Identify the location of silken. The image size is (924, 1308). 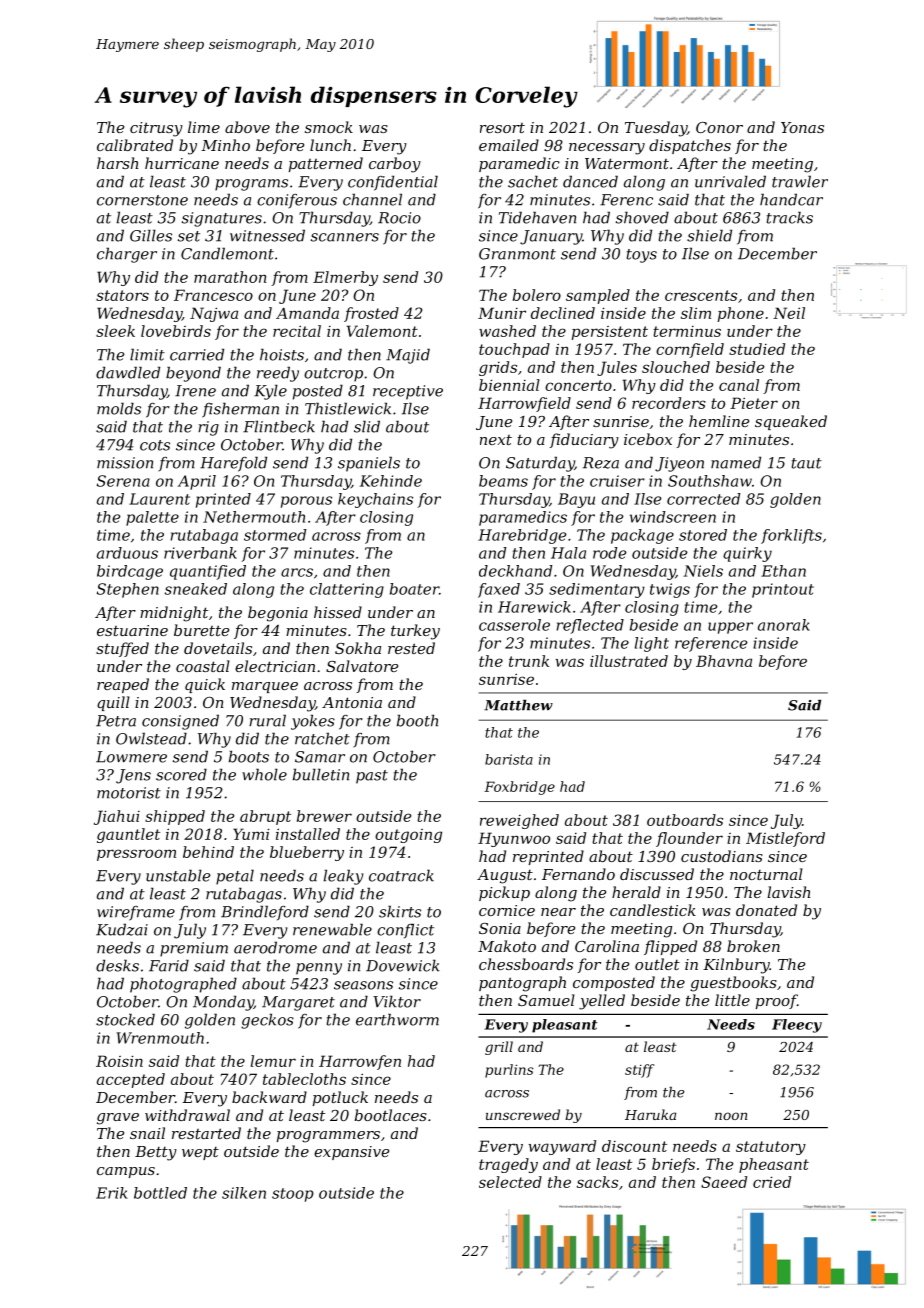
(244, 1193).
